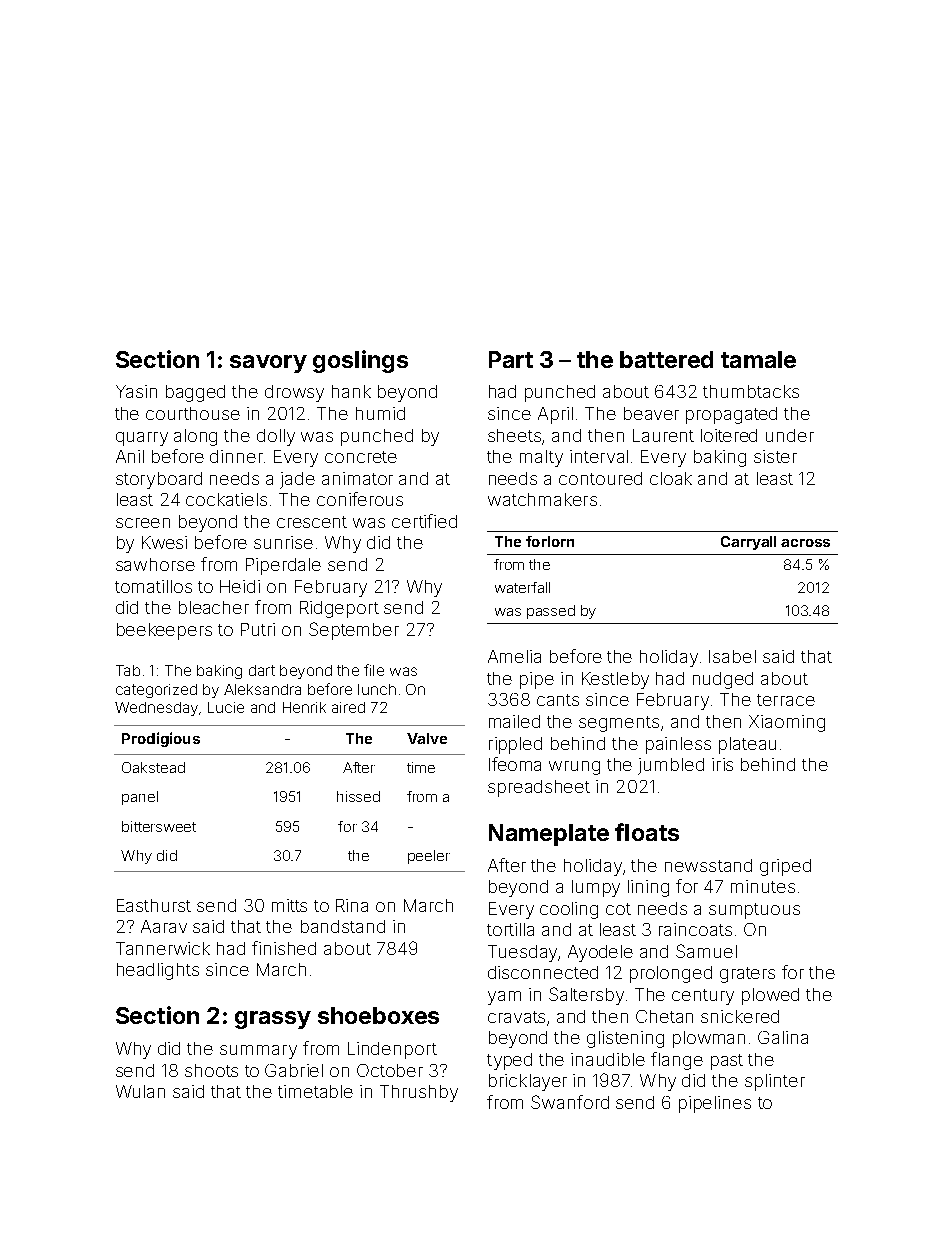 The width and height of the image is (952, 1233). I want to click on minutes, so click(763, 886).
